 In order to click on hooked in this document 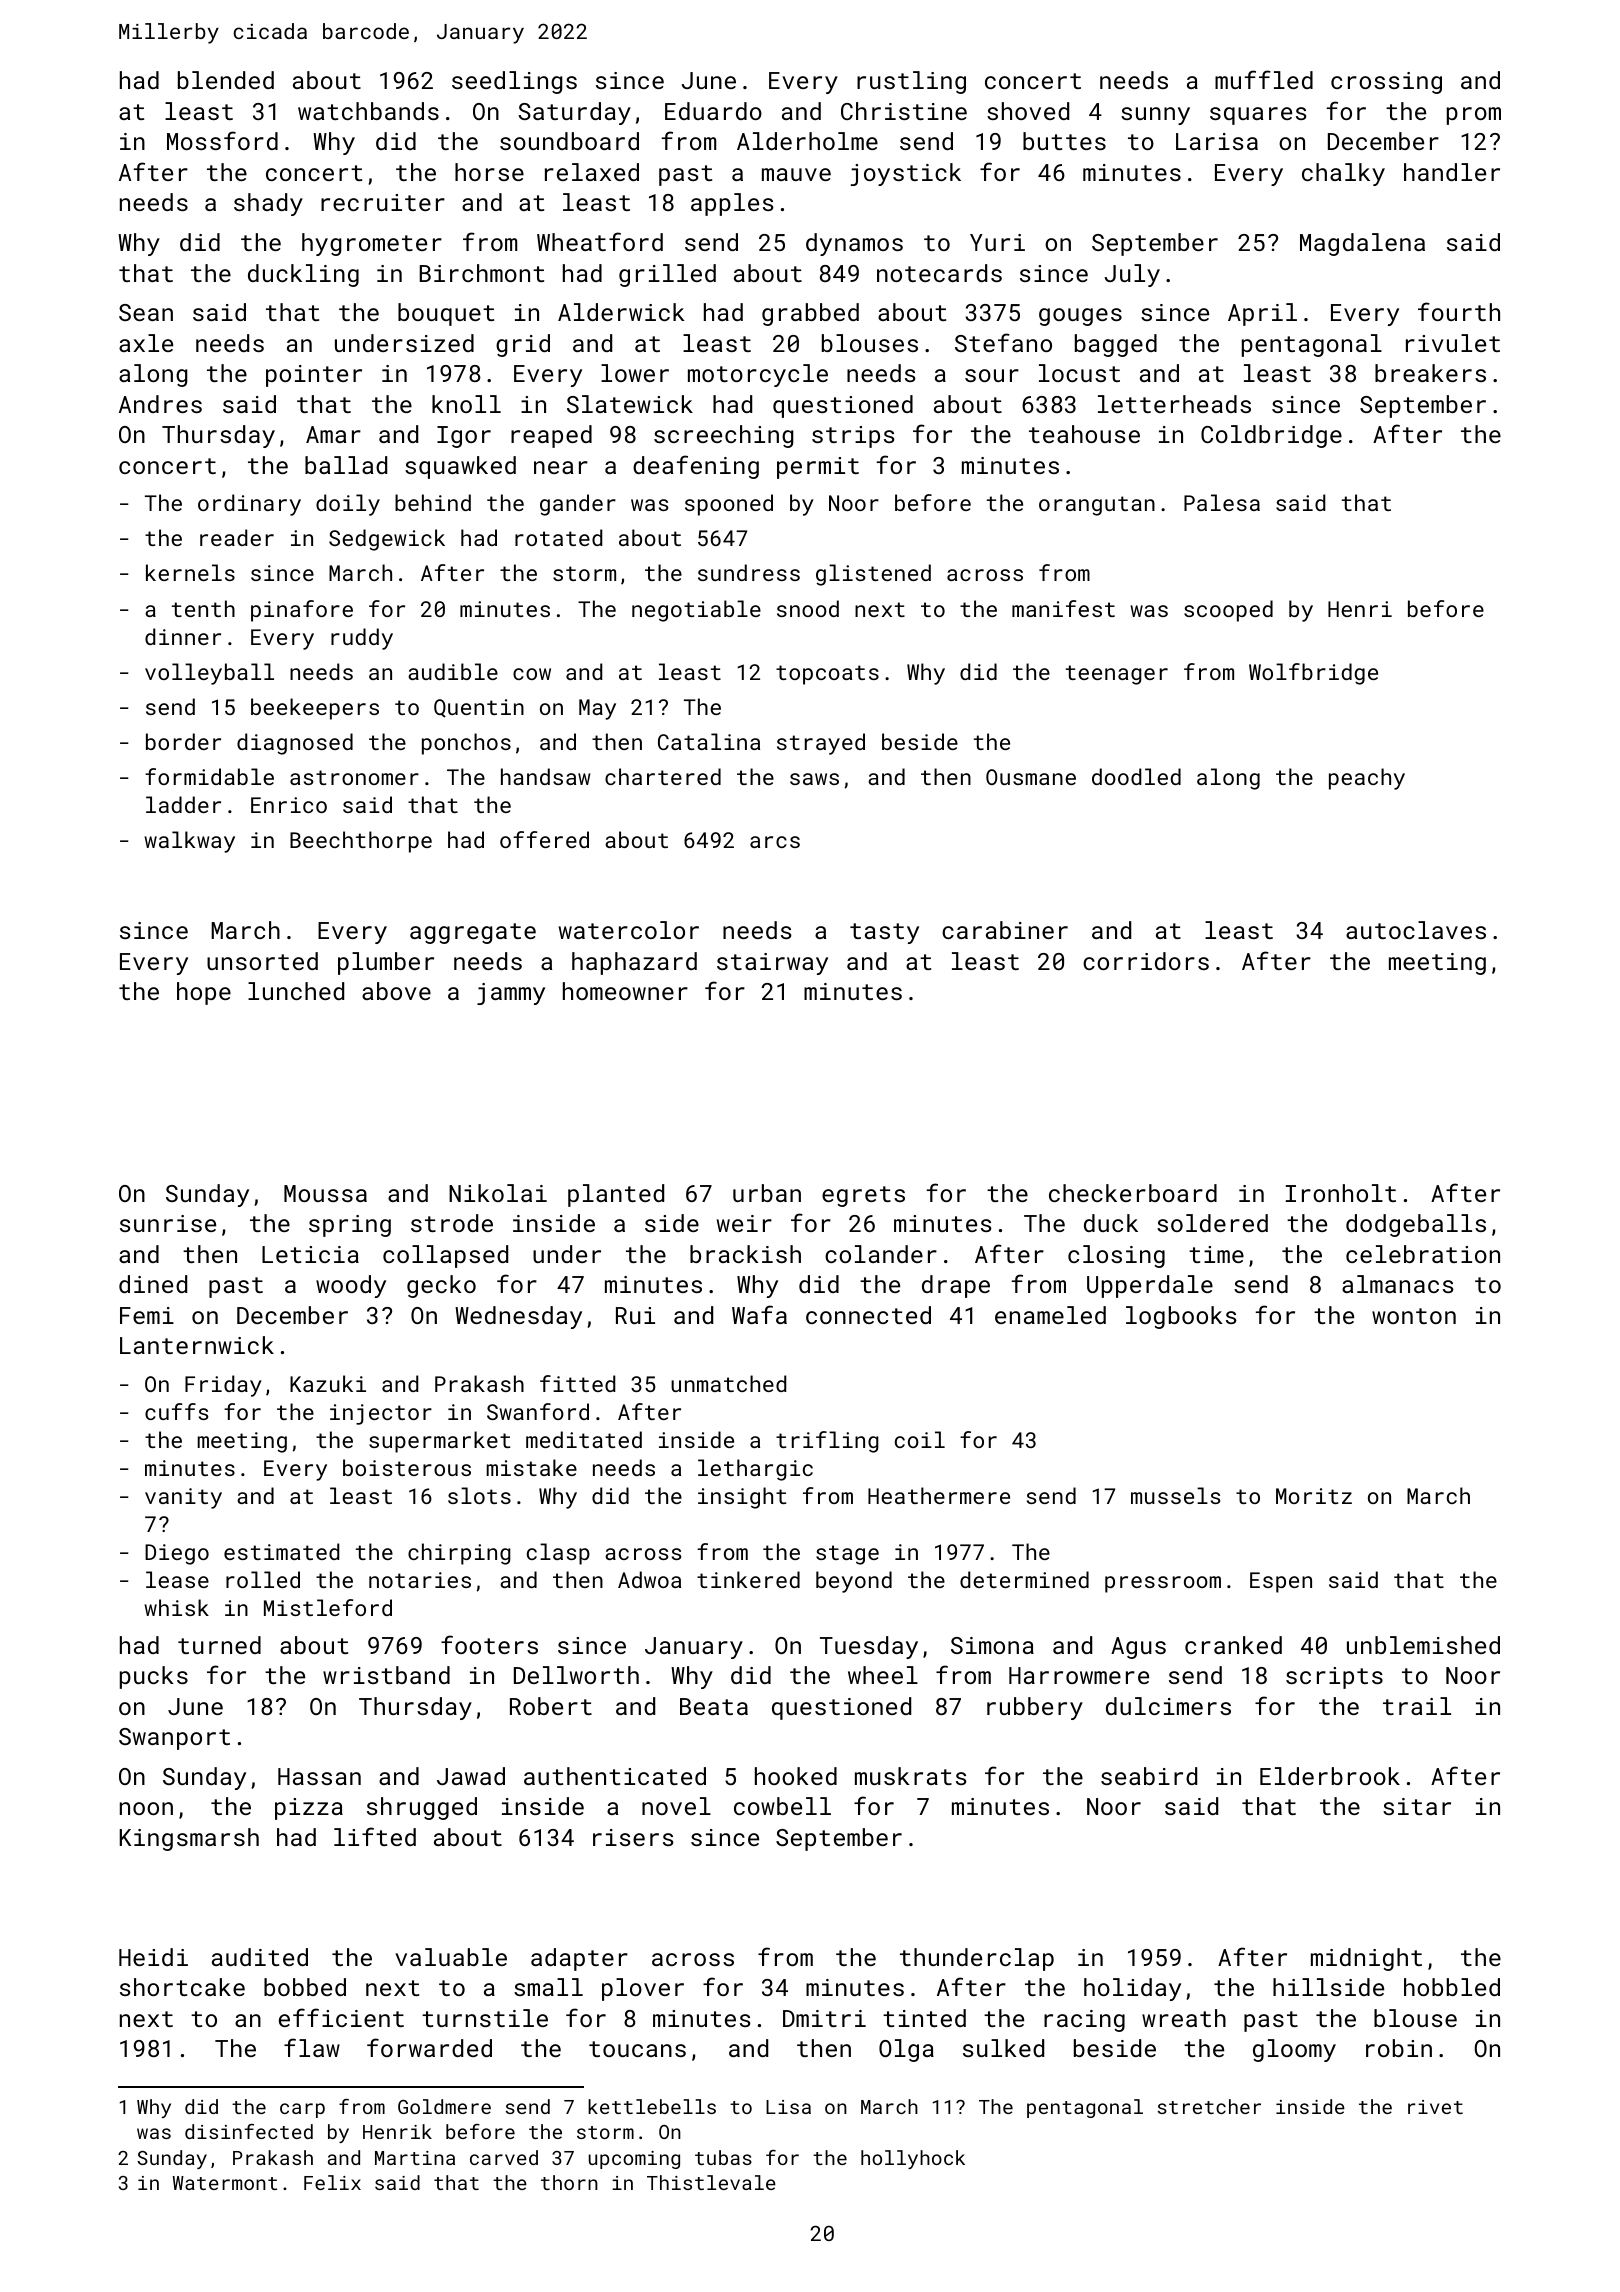, I will do `click(796, 1776)`.
